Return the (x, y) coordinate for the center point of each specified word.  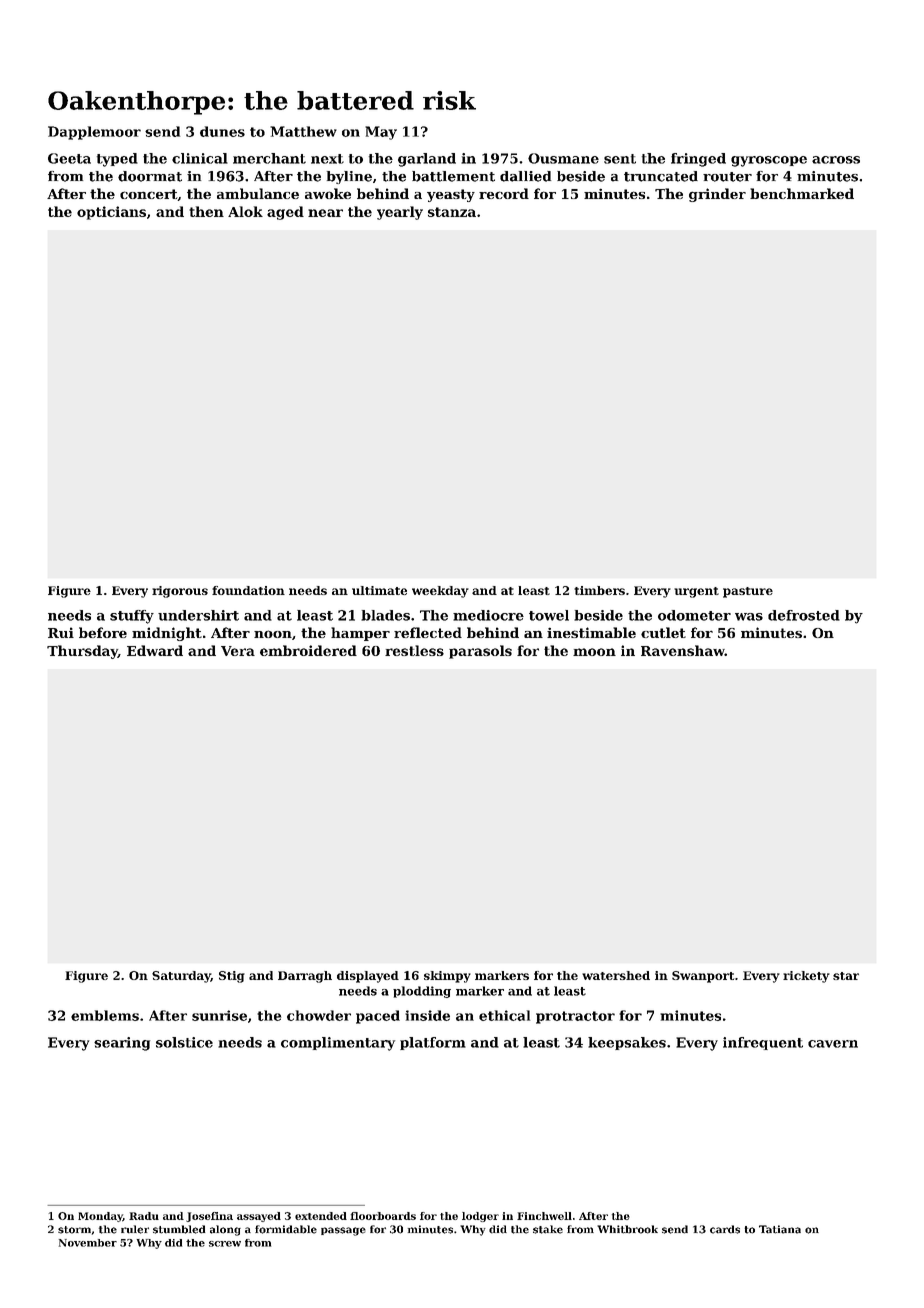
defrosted (804, 615)
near (325, 213)
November (88, 1243)
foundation (248, 590)
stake (548, 1229)
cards (725, 1229)
